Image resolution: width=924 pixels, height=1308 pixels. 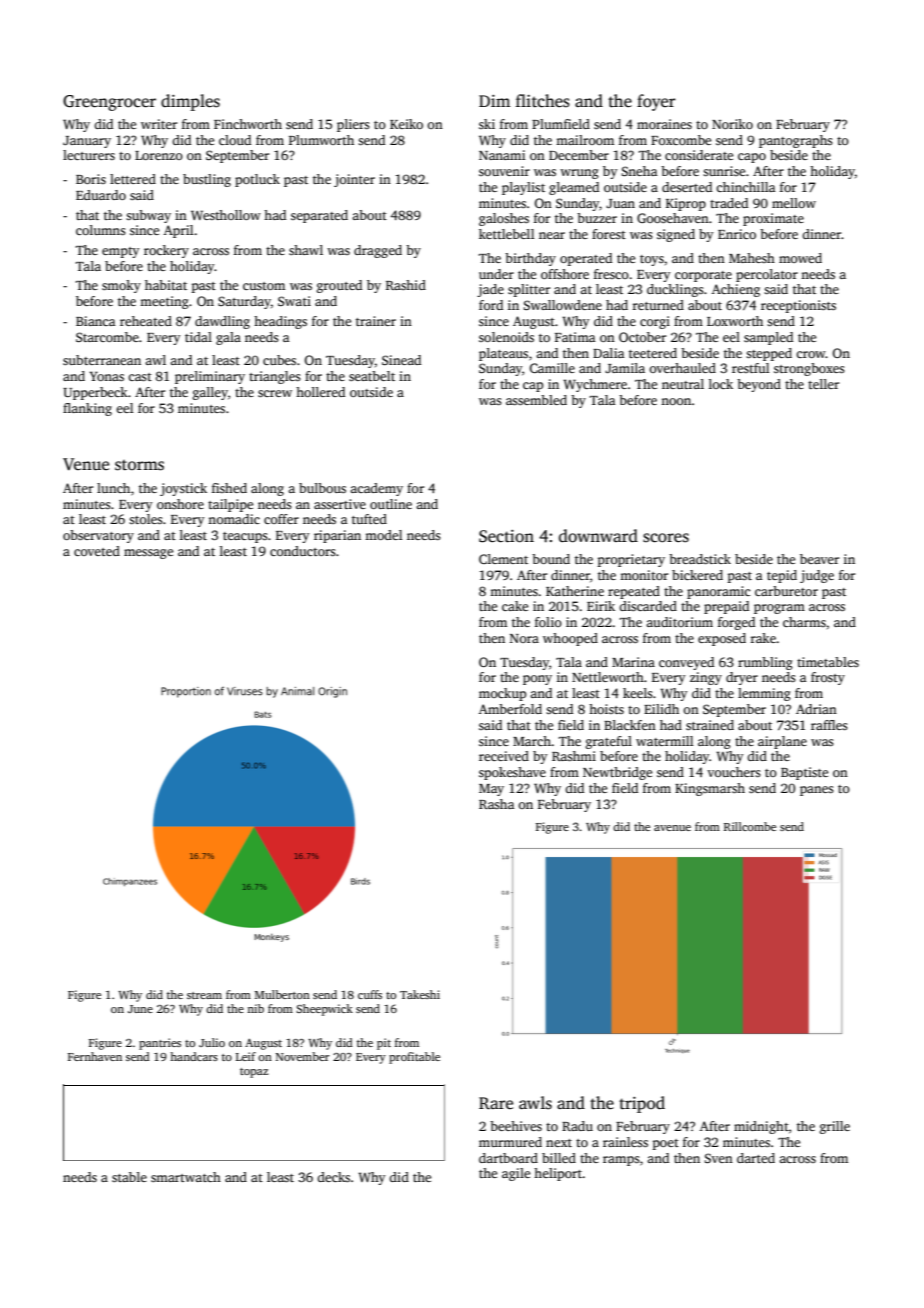 I want to click on coveted, so click(x=97, y=551).
